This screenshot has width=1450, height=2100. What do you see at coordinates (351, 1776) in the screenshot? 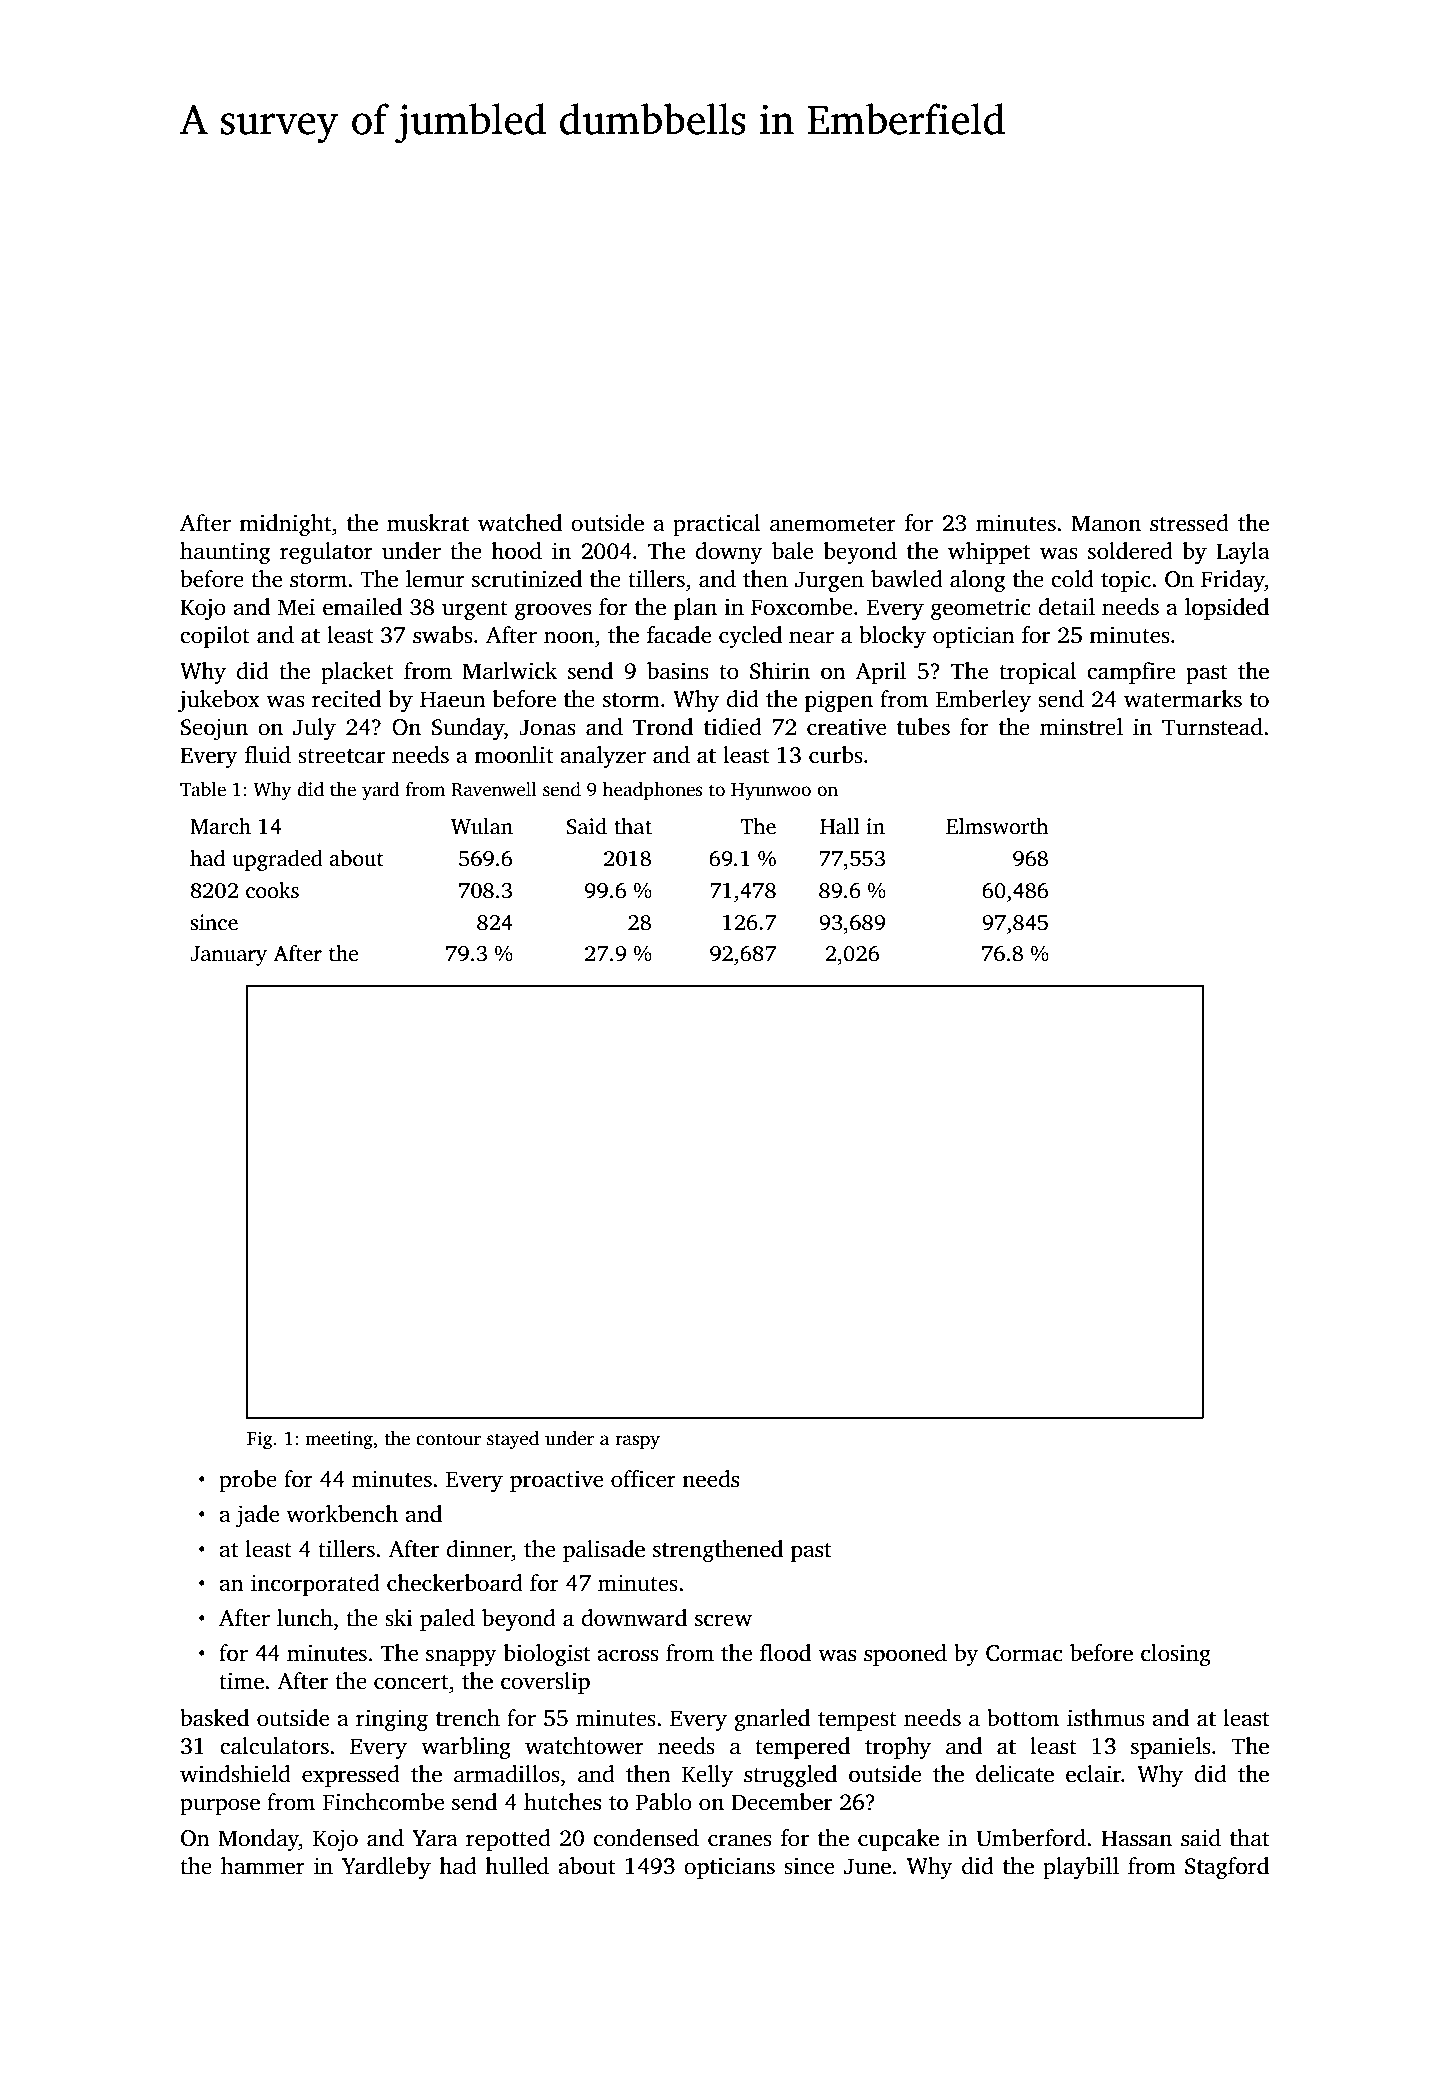
I see `expressed` at bounding box center [351, 1776].
